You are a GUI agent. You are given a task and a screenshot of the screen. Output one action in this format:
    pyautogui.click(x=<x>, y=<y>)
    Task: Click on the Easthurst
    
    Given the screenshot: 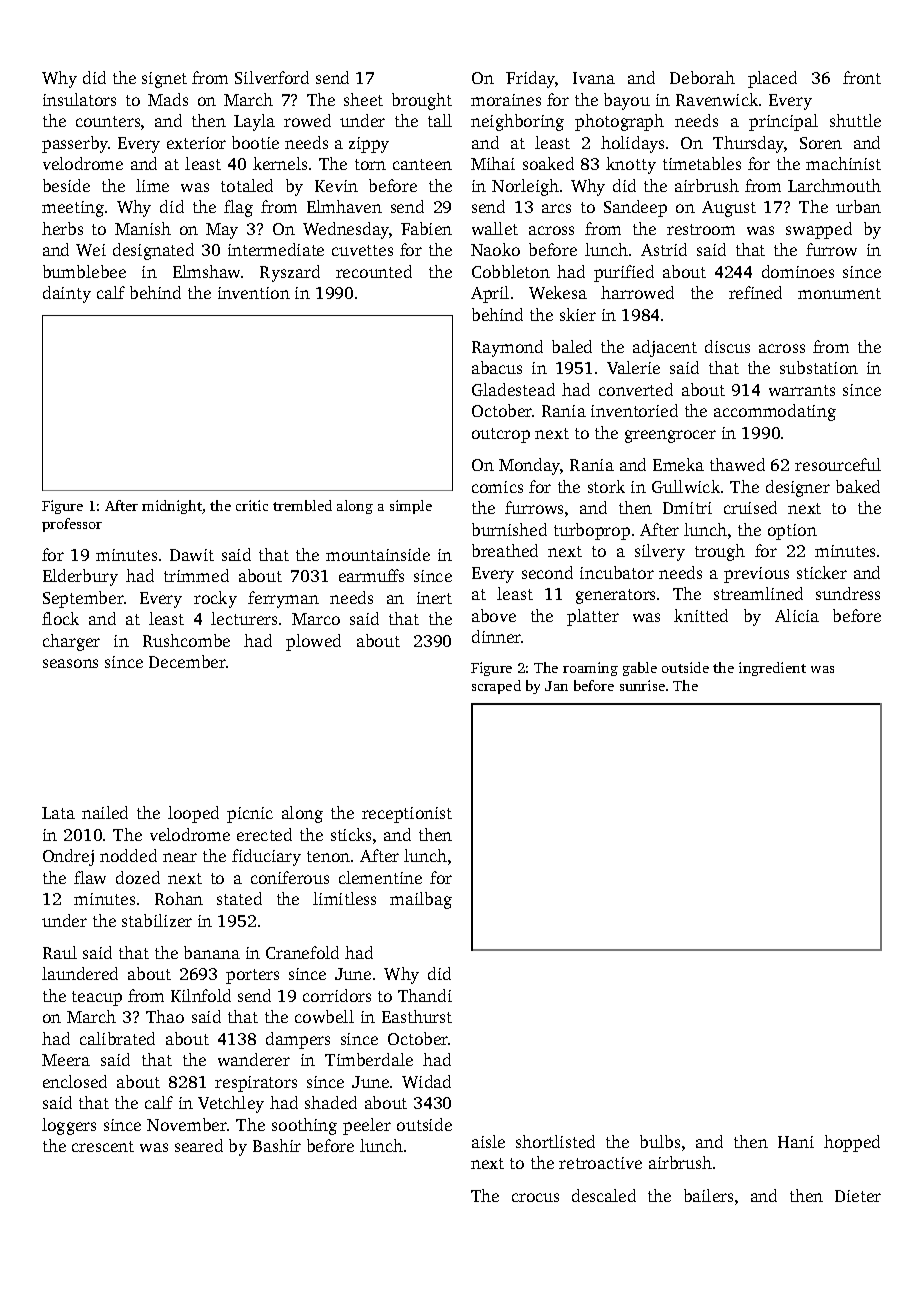 What is the action you would take?
    pyautogui.click(x=417, y=1016)
